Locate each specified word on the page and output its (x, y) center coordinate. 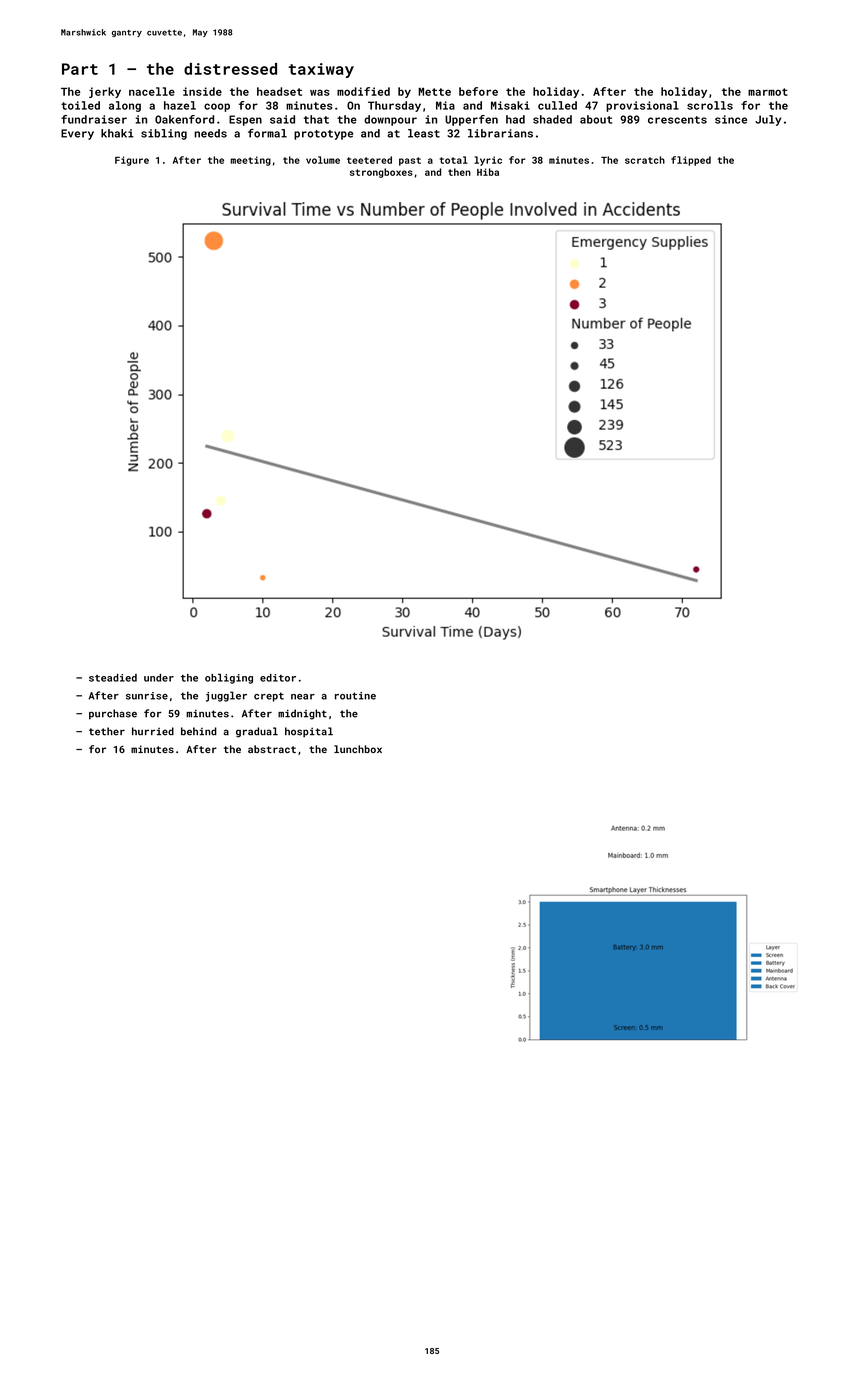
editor (278, 678)
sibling (164, 134)
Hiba (488, 172)
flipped (691, 161)
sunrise (147, 696)
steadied (113, 678)
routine (355, 696)
